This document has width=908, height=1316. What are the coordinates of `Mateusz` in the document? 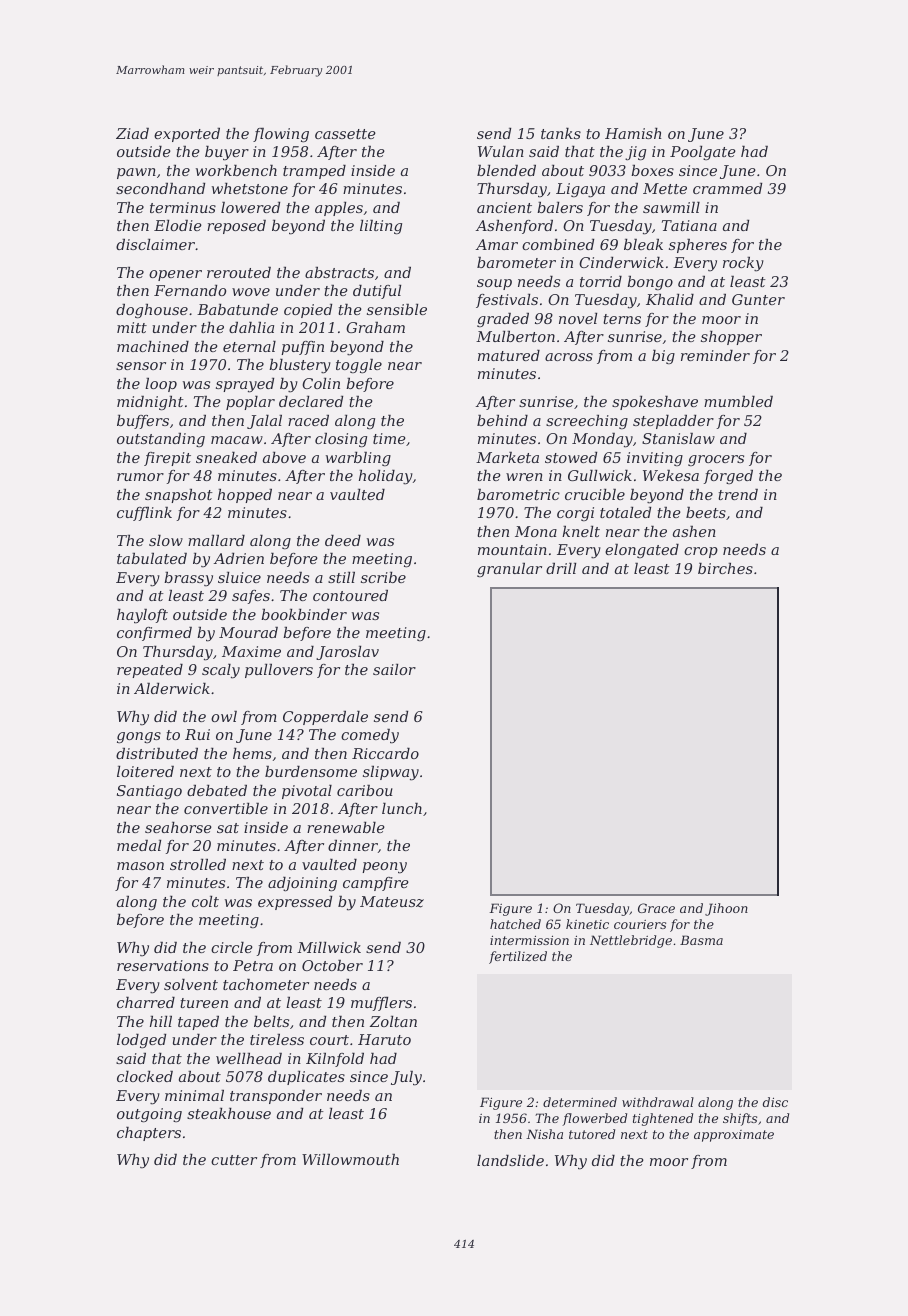 It's located at (392, 902).
